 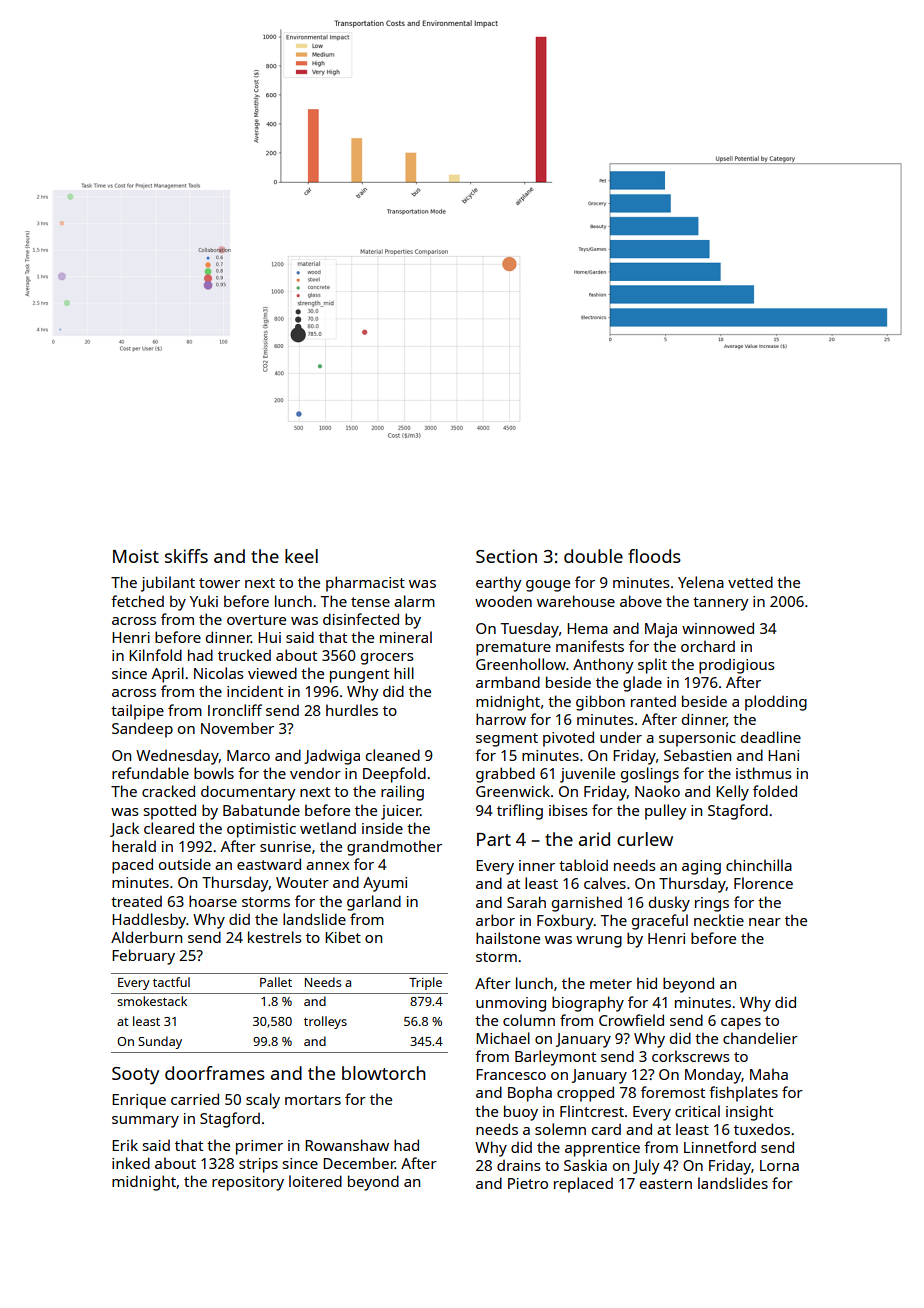 What do you see at coordinates (263, 1101) in the screenshot?
I see `scaly` at bounding box center [263, 1101].
